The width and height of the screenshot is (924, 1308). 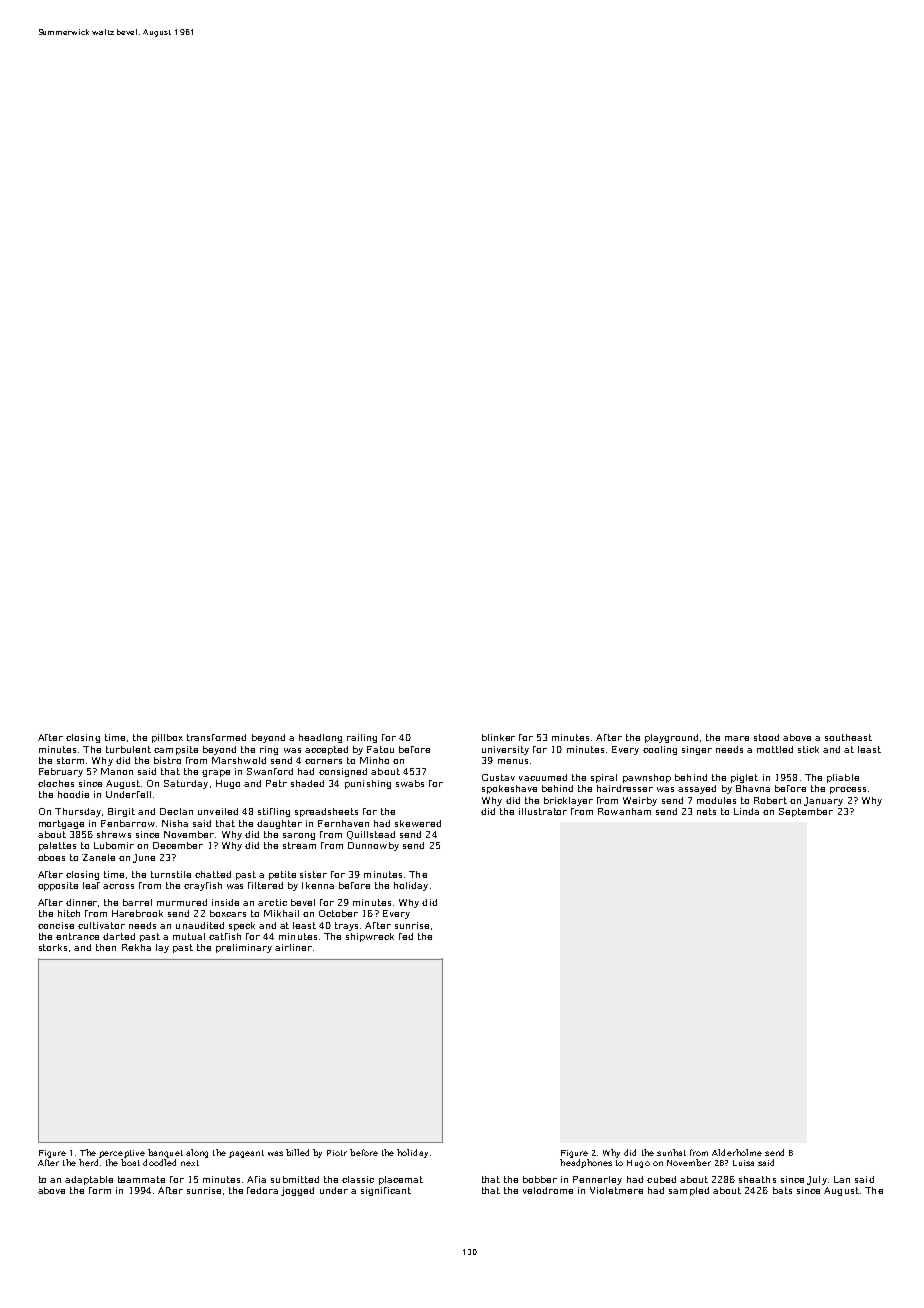 I want to click on storm, so click(x=70, y=760).
